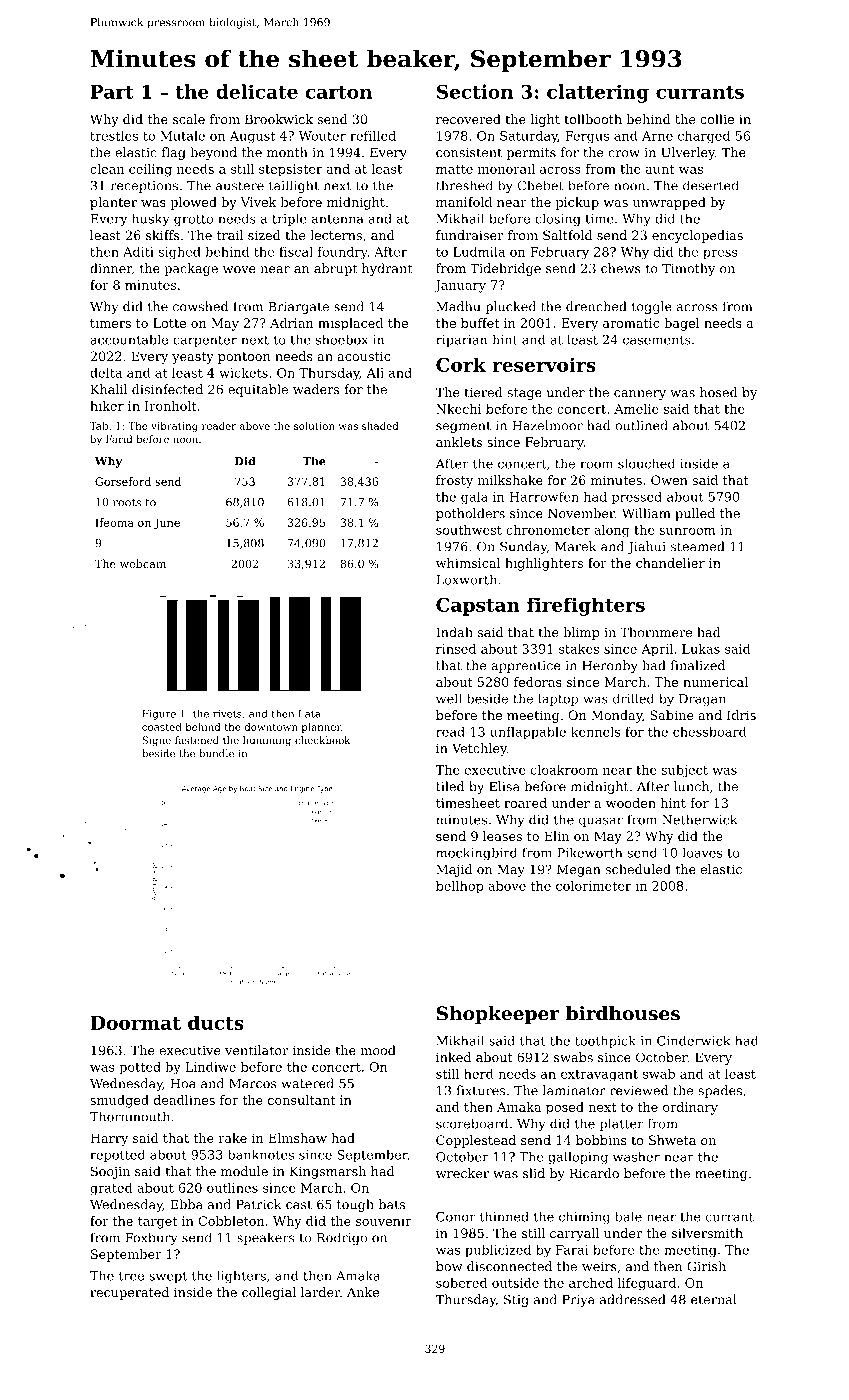  What do you see at coordinates (475, 91) in the page?
I see `Section` at bounding box center [475, 91].
